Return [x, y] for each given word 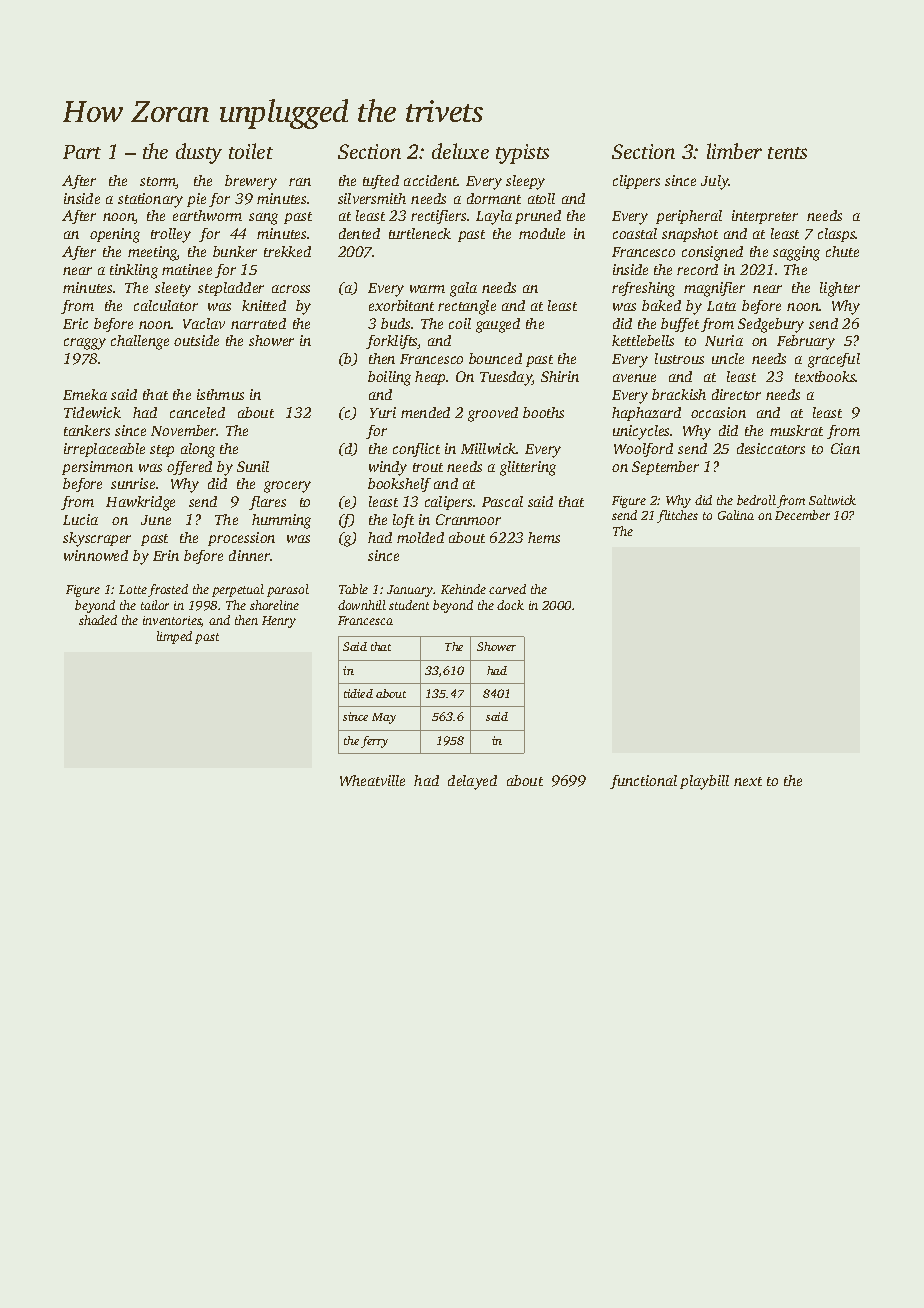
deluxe [460, 151]
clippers [636, 182]
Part [82, 152]
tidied [358, 693]
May [384, 718]
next [748, 781]
